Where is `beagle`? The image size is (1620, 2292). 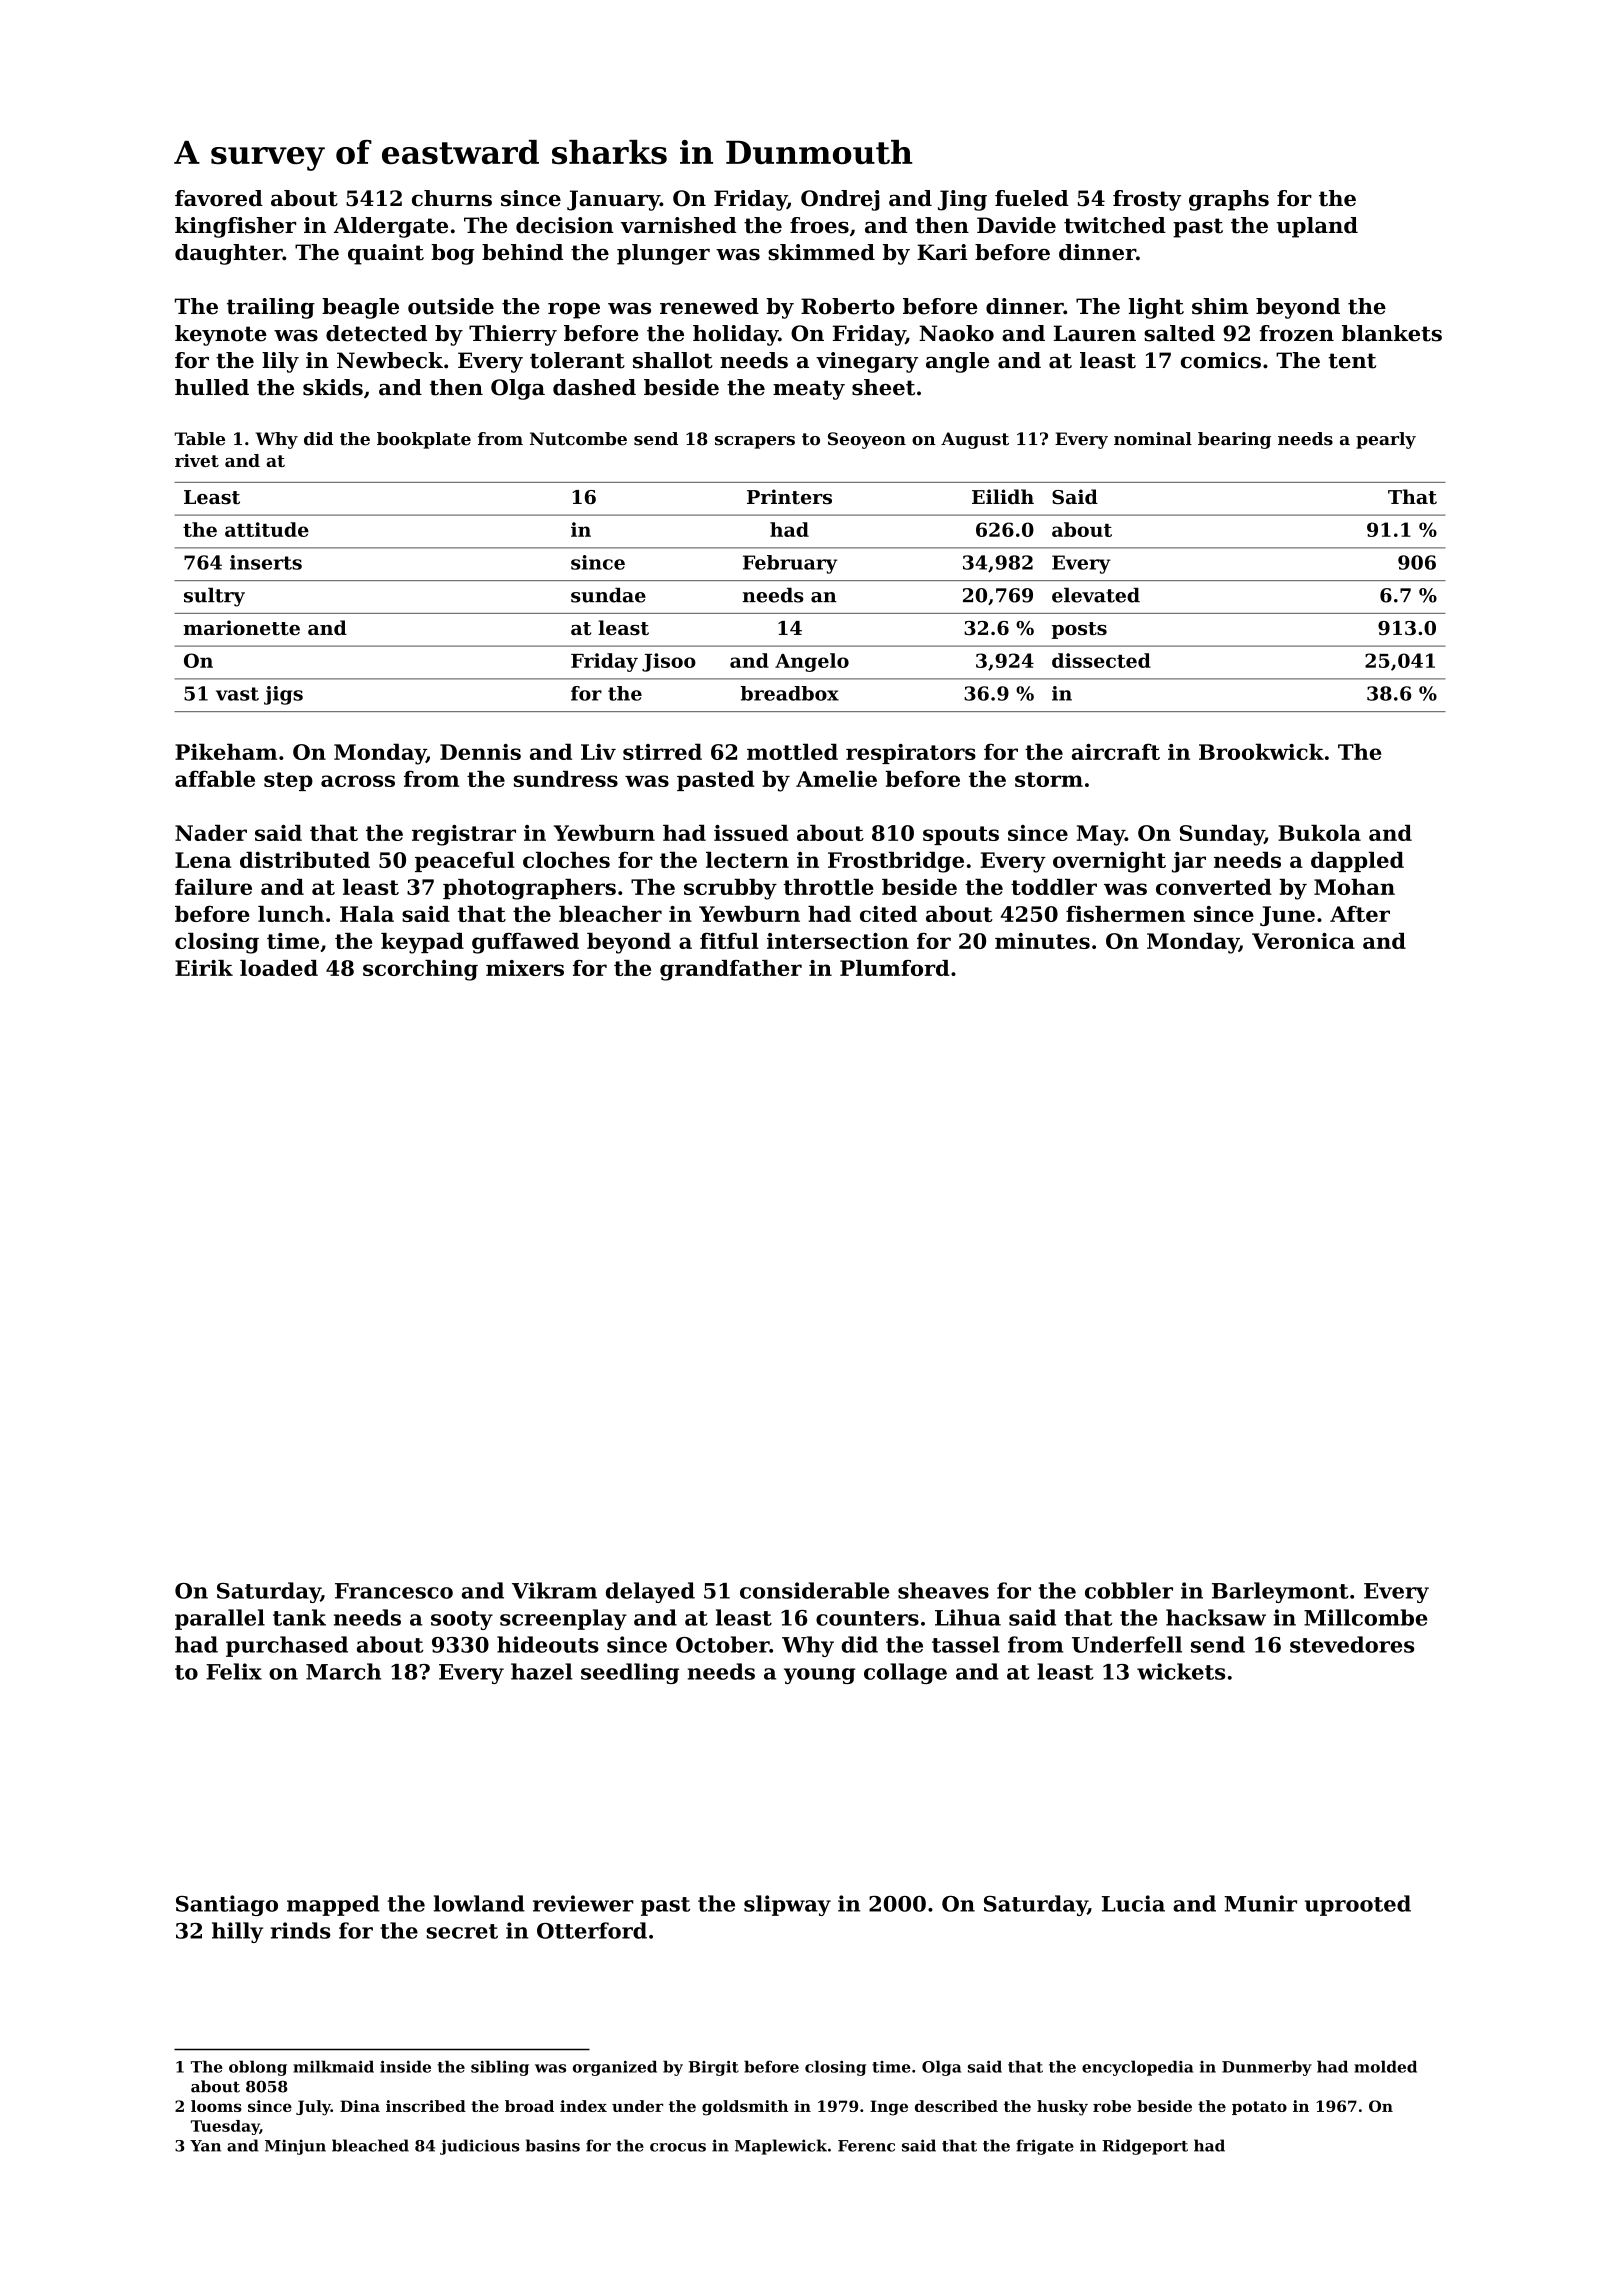
beagle is located at coordinates (360, 308).
